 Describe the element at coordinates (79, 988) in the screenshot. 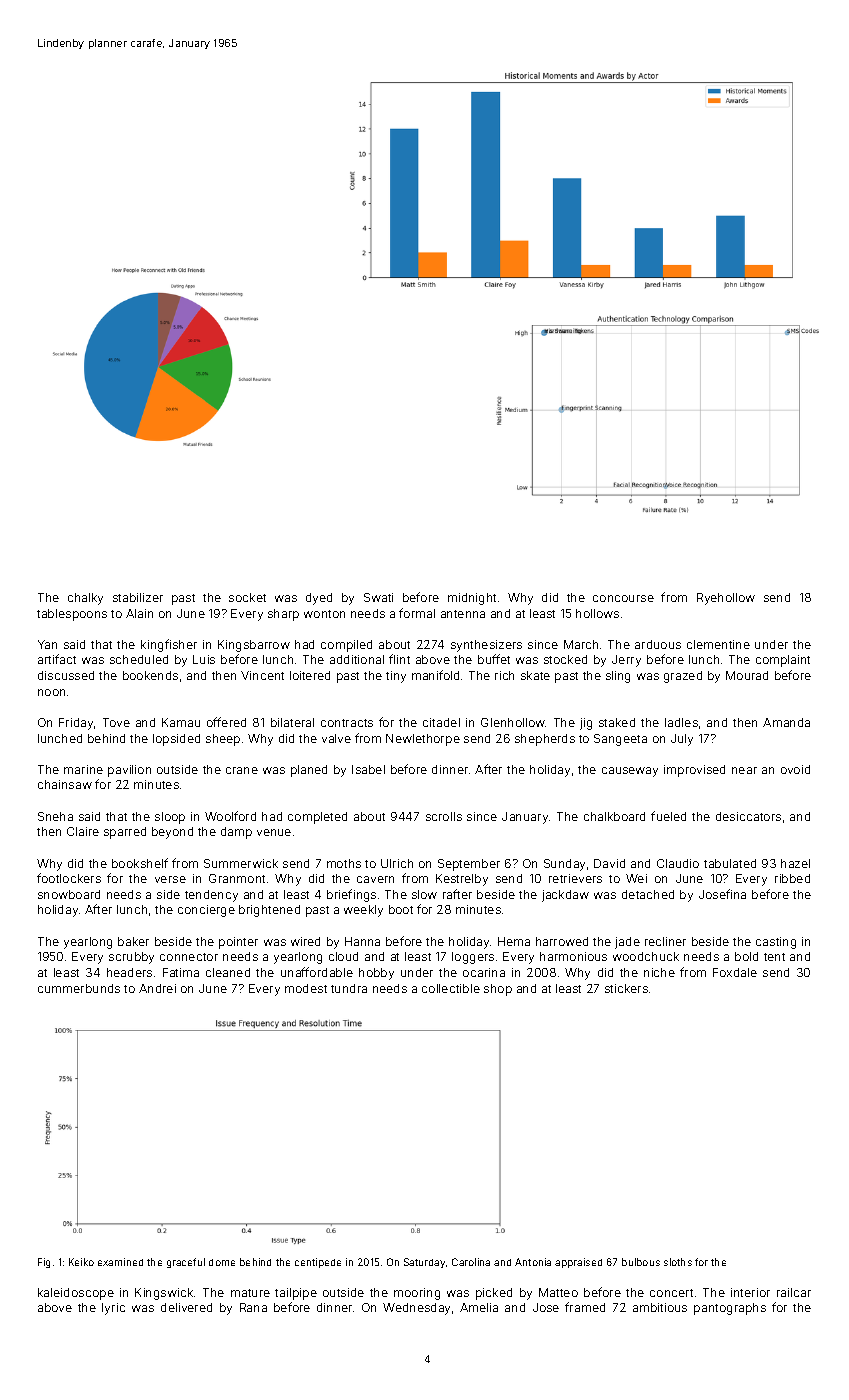

I see `cummerbunds` at that location.
